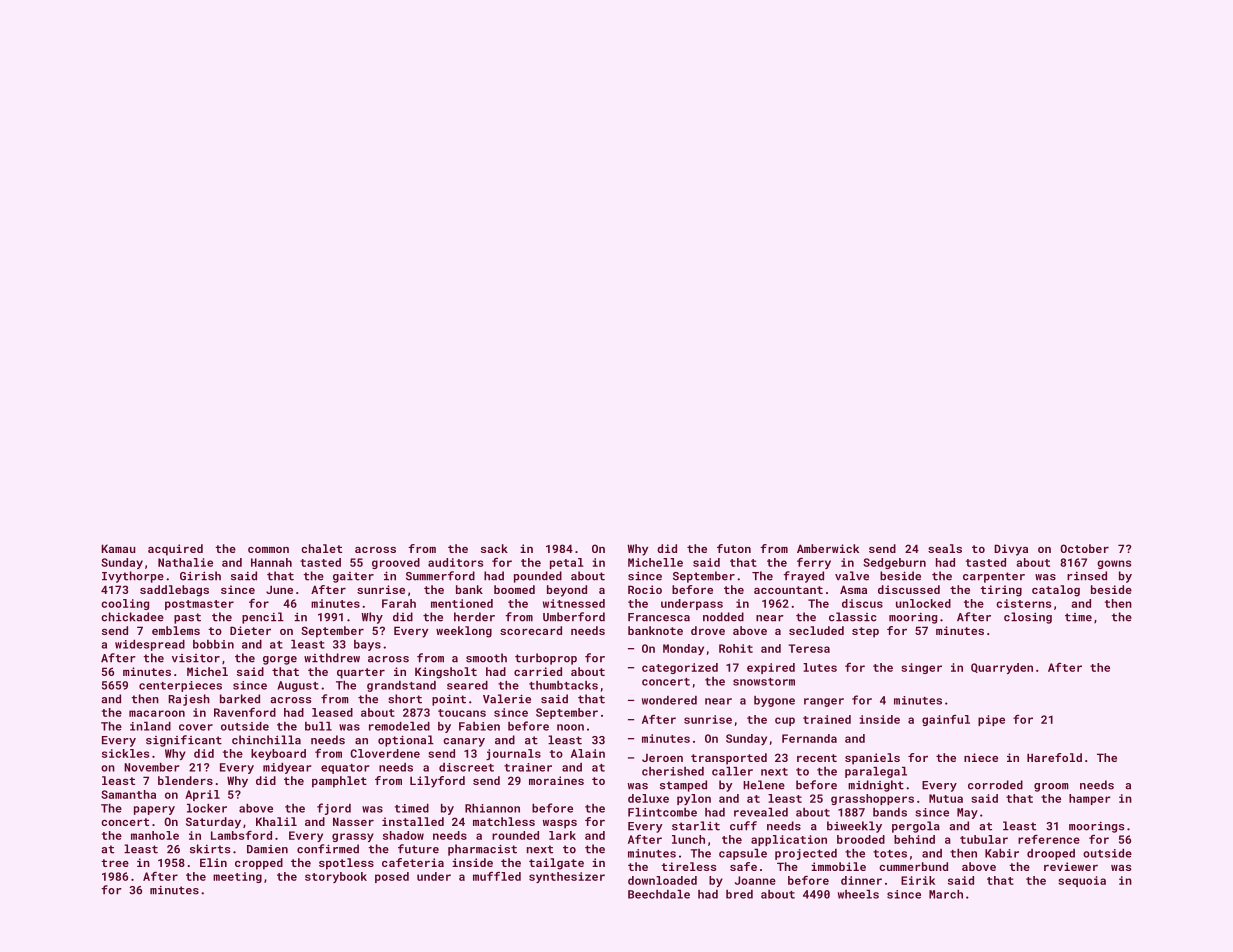  Describe the element at coordinates (298, 686) in the screenshot. I see `August` at that location.
